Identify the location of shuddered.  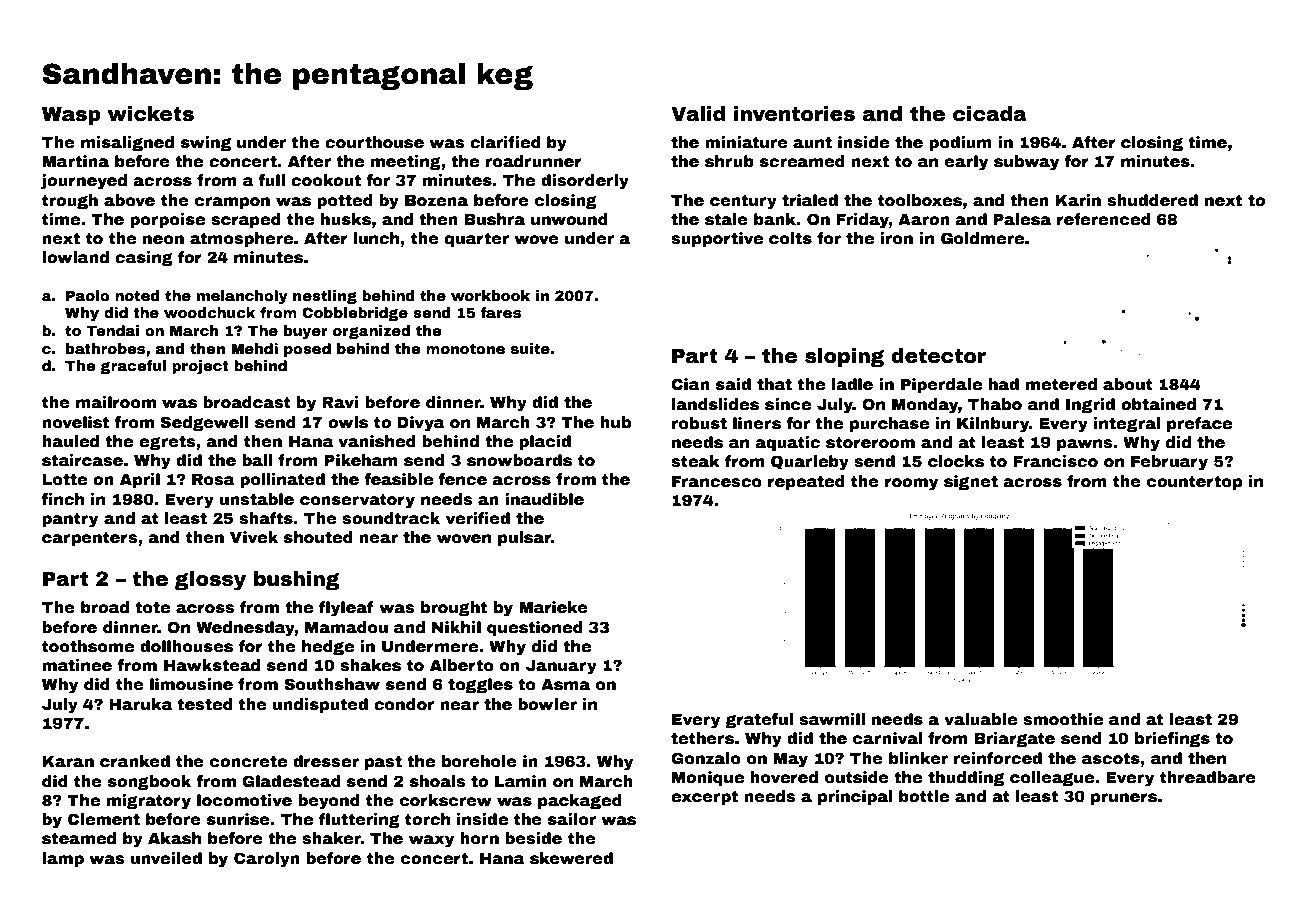
(1152, 200).
